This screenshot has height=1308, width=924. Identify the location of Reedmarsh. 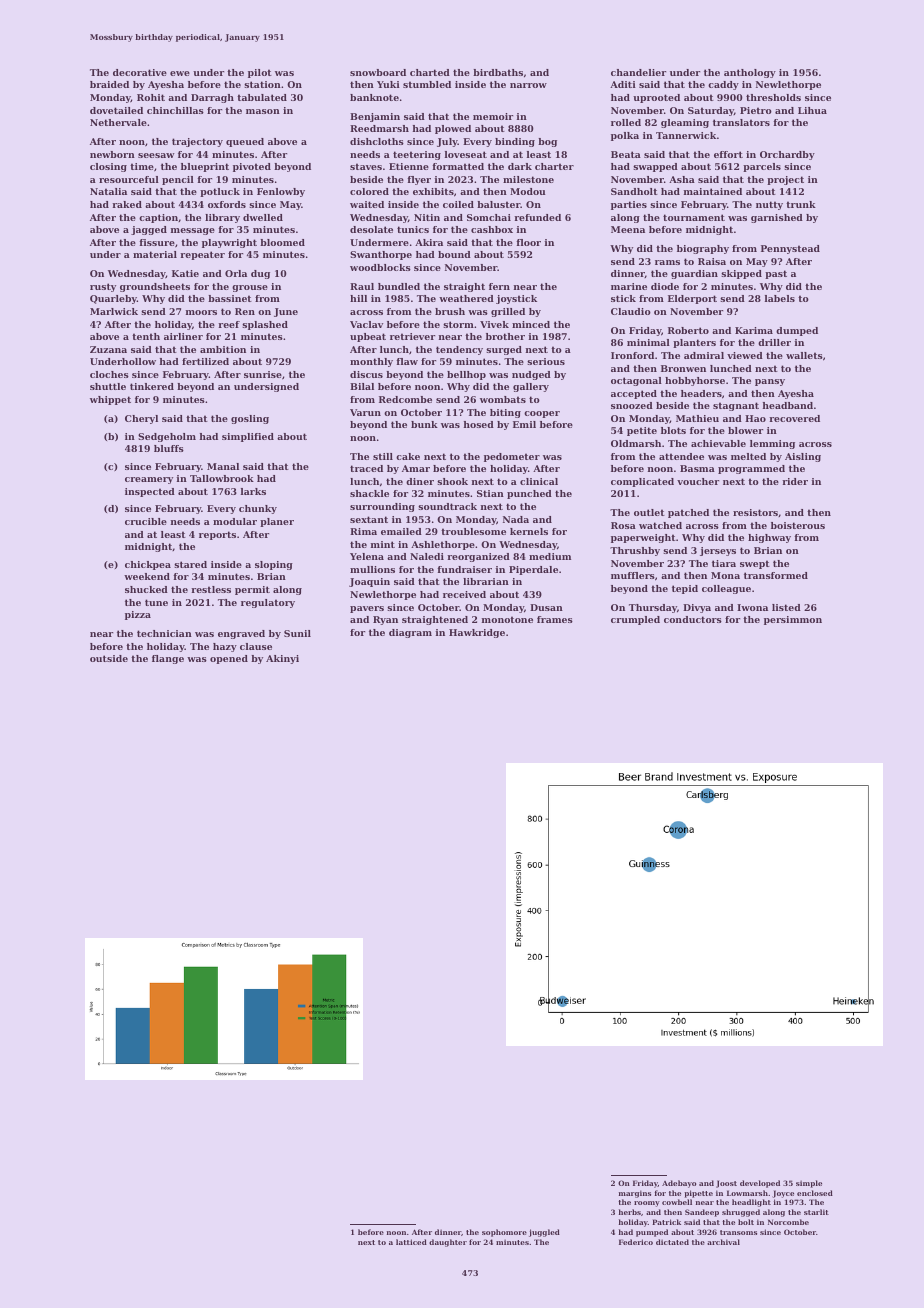
(379, 128).
